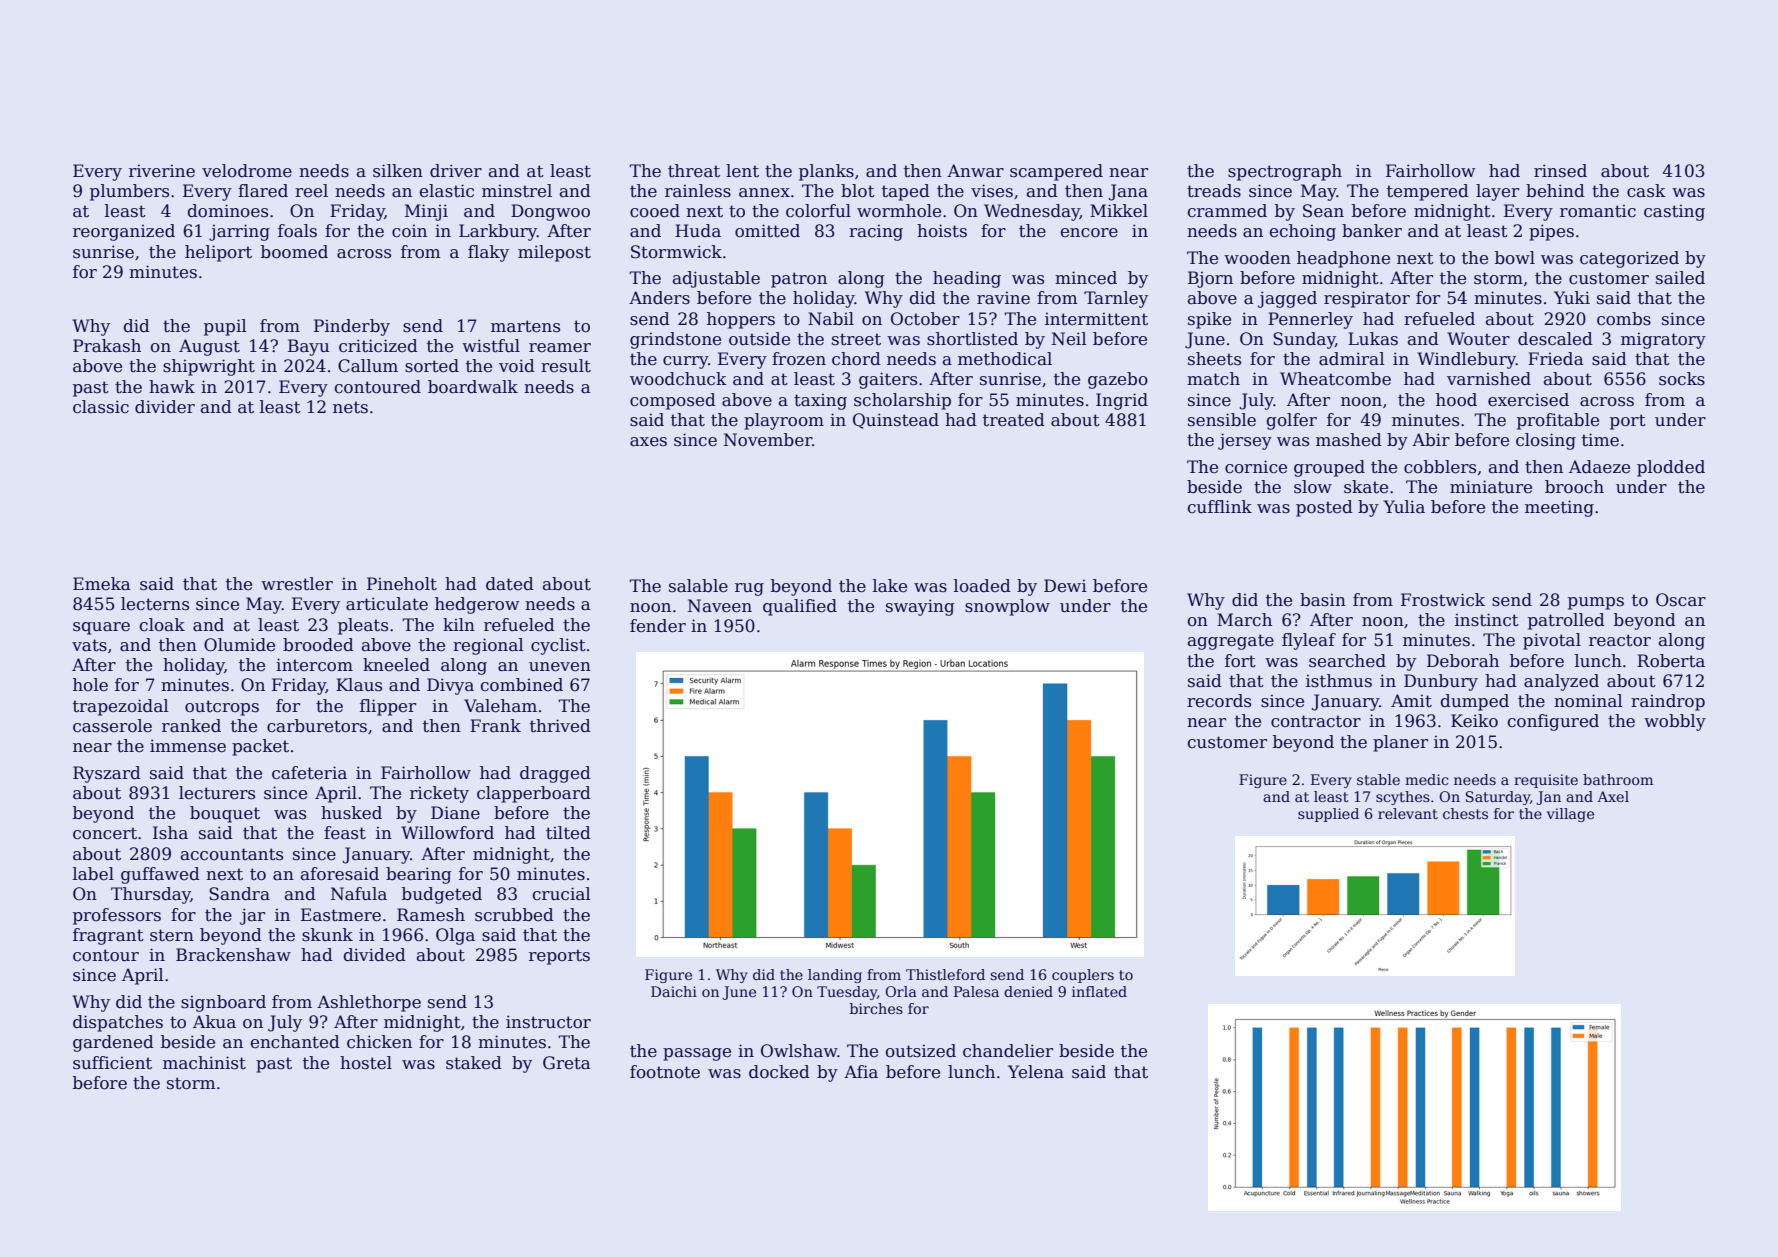 The width and height of the screenshot is (1778, 1257). What do you see at coordinates (239, 645) in the screenshot?
I see `Olumide` at bounding box center [239, 645].
